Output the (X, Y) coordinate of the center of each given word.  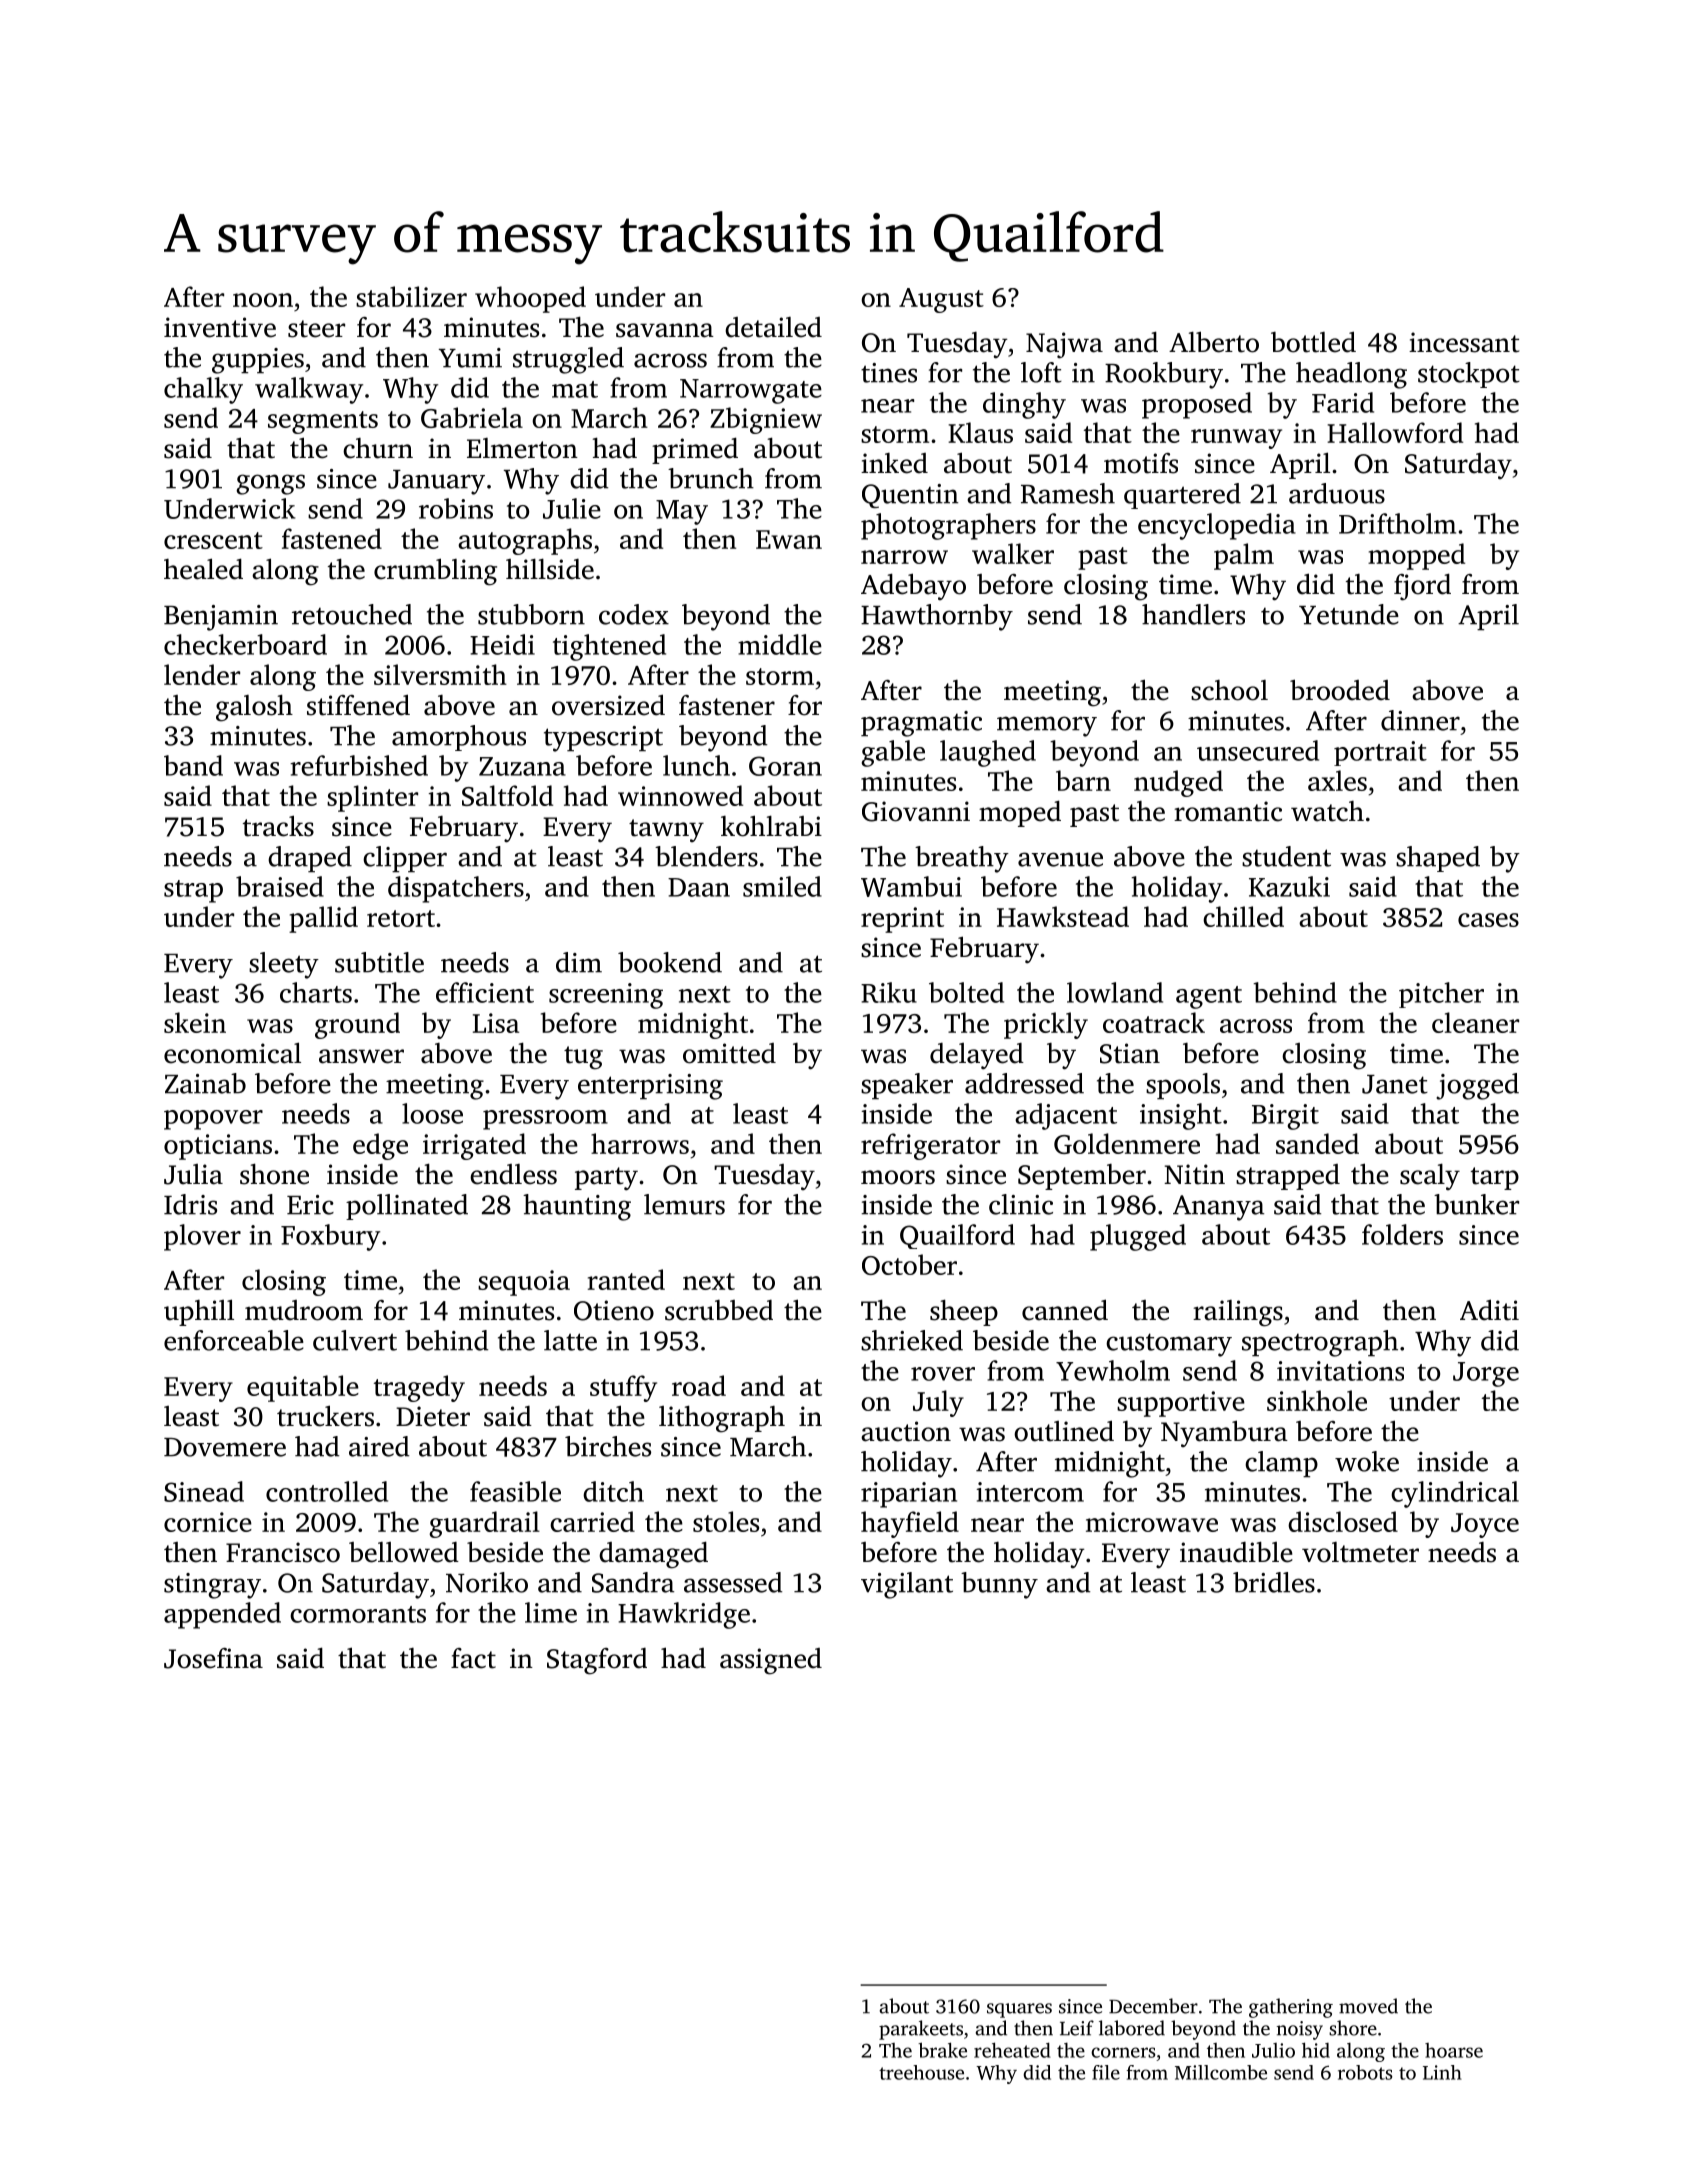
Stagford (597, 1661)
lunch (696, 765)
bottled (1313, 342)
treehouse (921, 2072)
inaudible (1236, 1552)
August (941, 300)
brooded (1340, 690)
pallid (323, 919)
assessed (733, 1582)
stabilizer (411, 296)
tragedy (419, 1388)
